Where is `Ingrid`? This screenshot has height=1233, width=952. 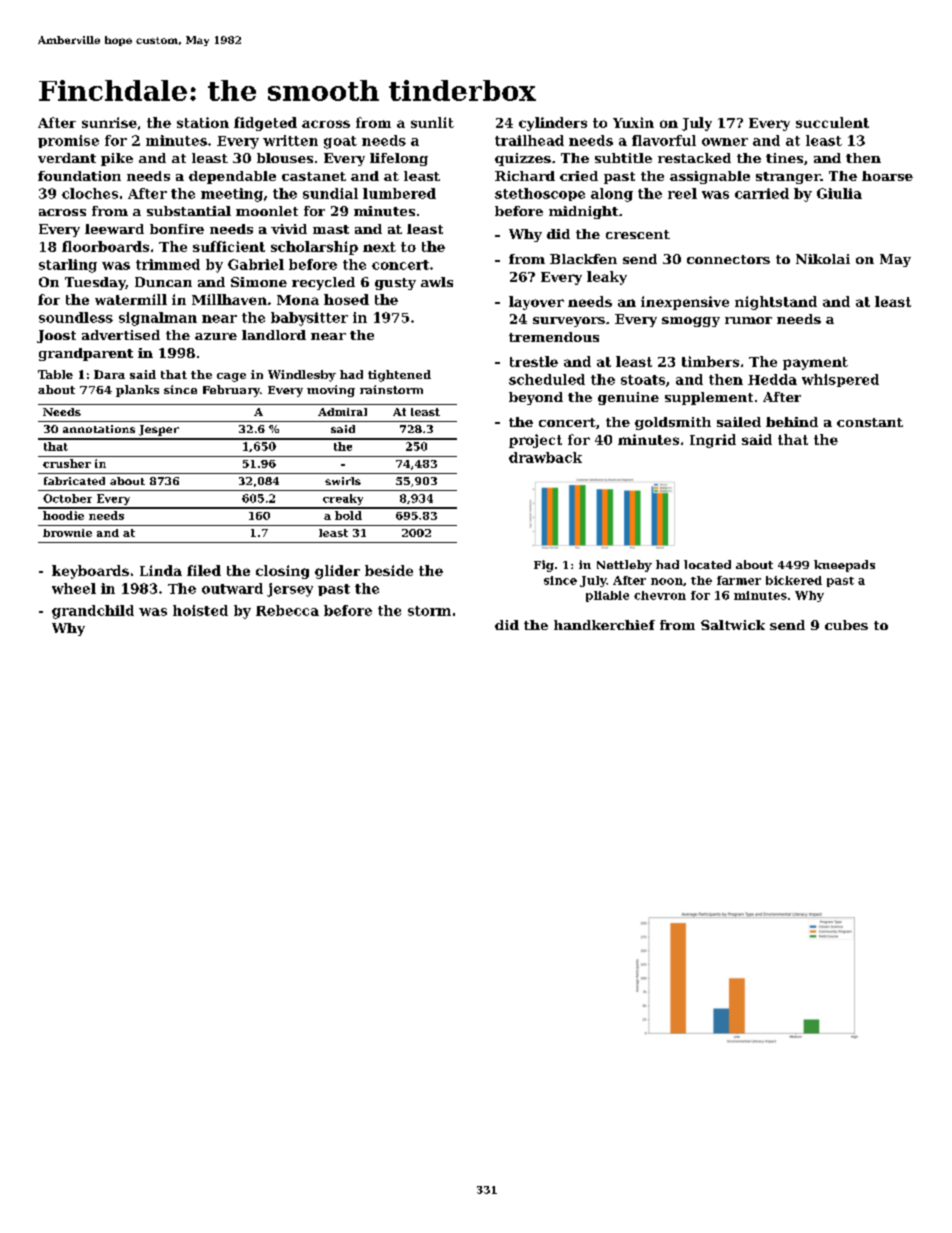
Ingrid is located at coordinates (713, 441).
